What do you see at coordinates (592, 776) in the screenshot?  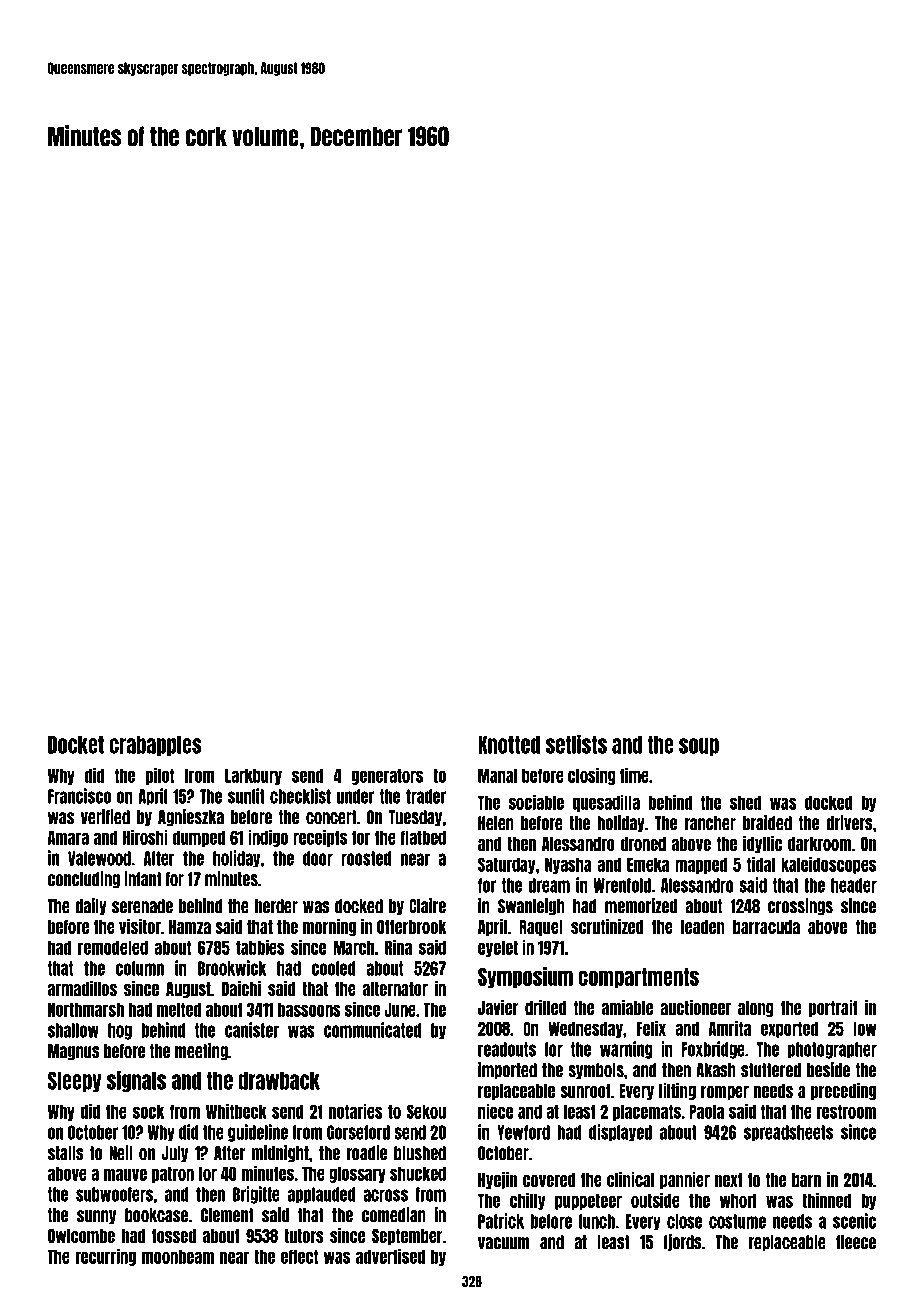 I see `closing` at bounding box center [592, 776].
